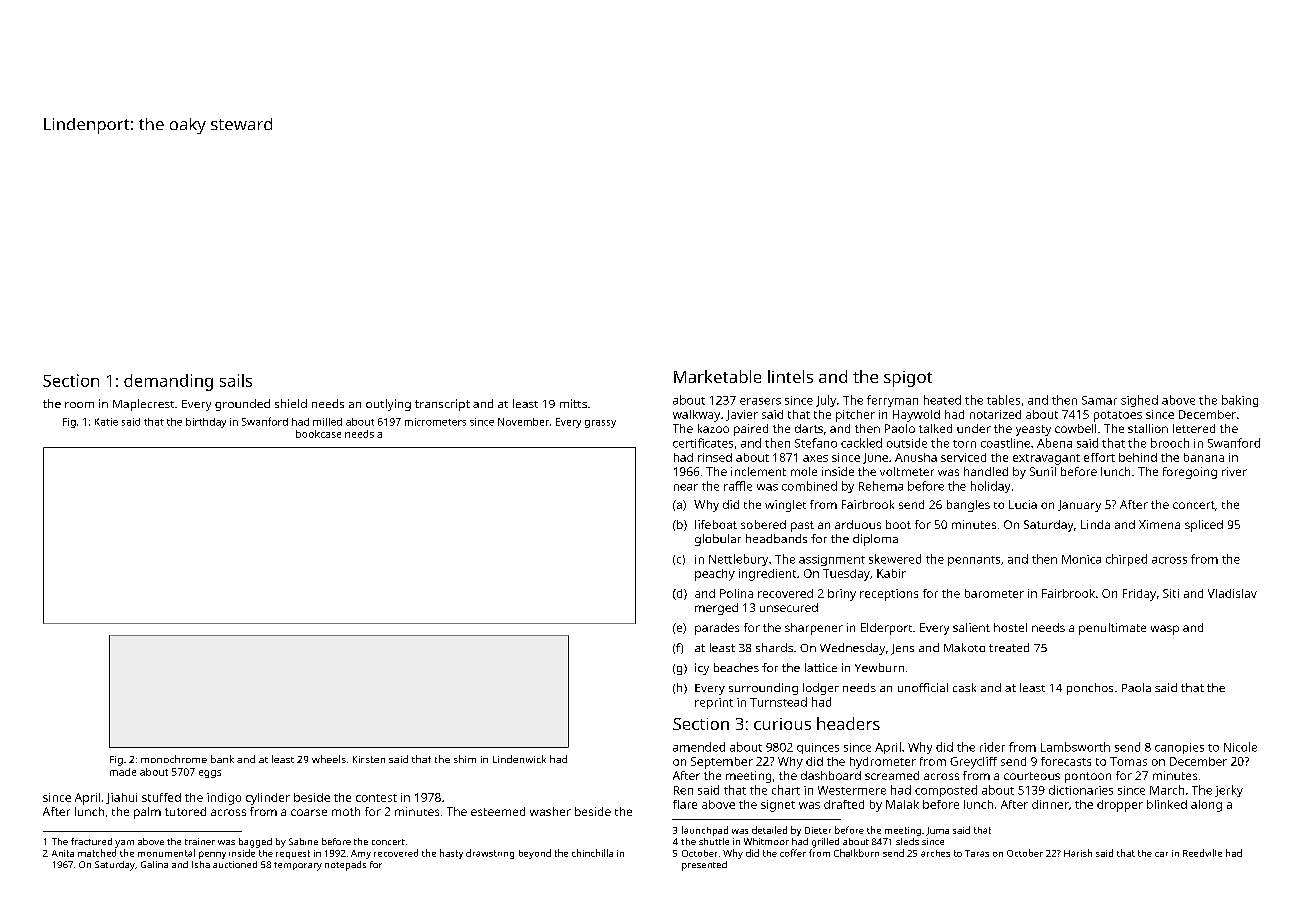 This page has width=1308, height=924. What do you see at coordinates (523, 422) in the page?
I see `November` at bounding box center [523, 422].
